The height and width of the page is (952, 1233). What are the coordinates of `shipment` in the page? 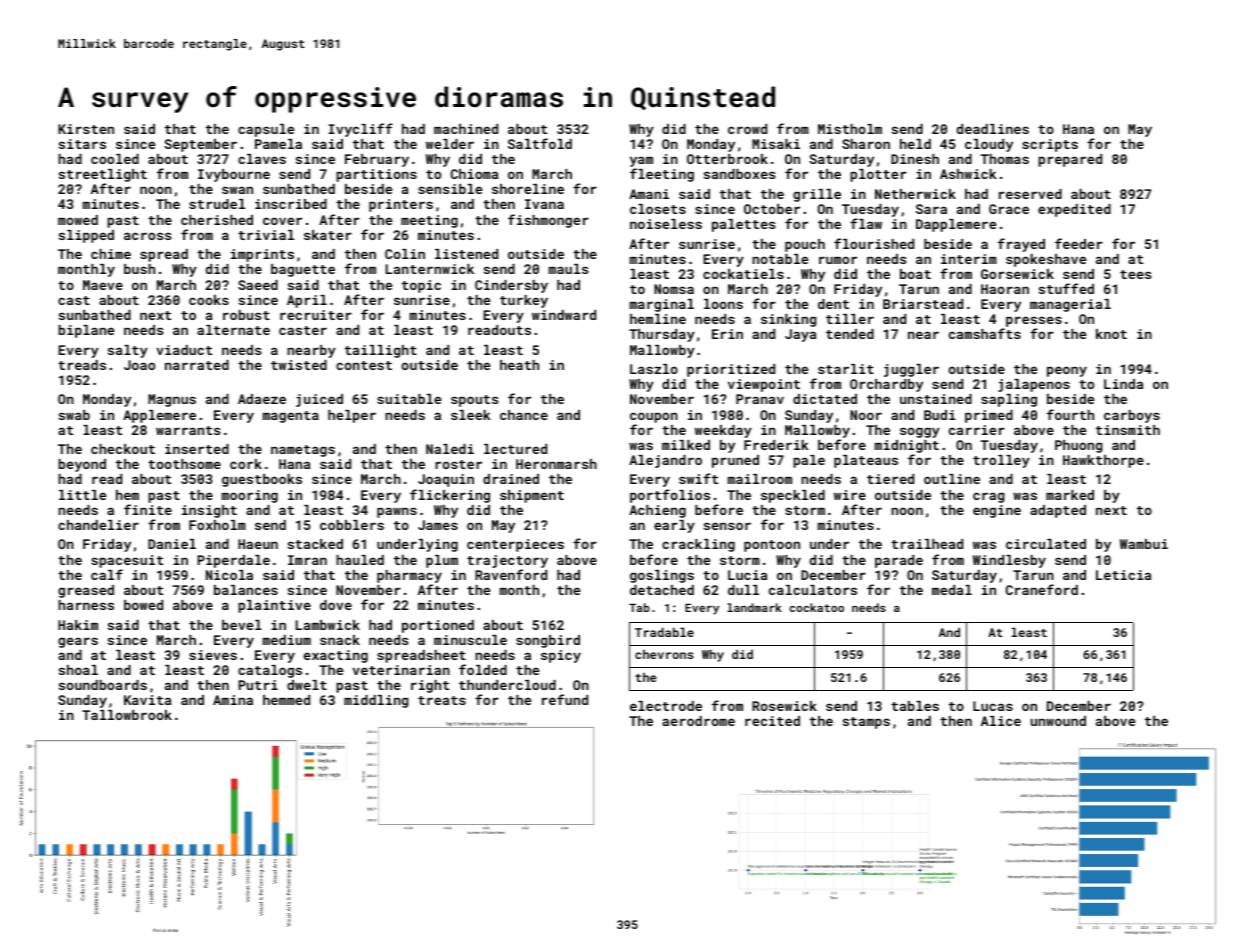 It's located at (532, 496).
